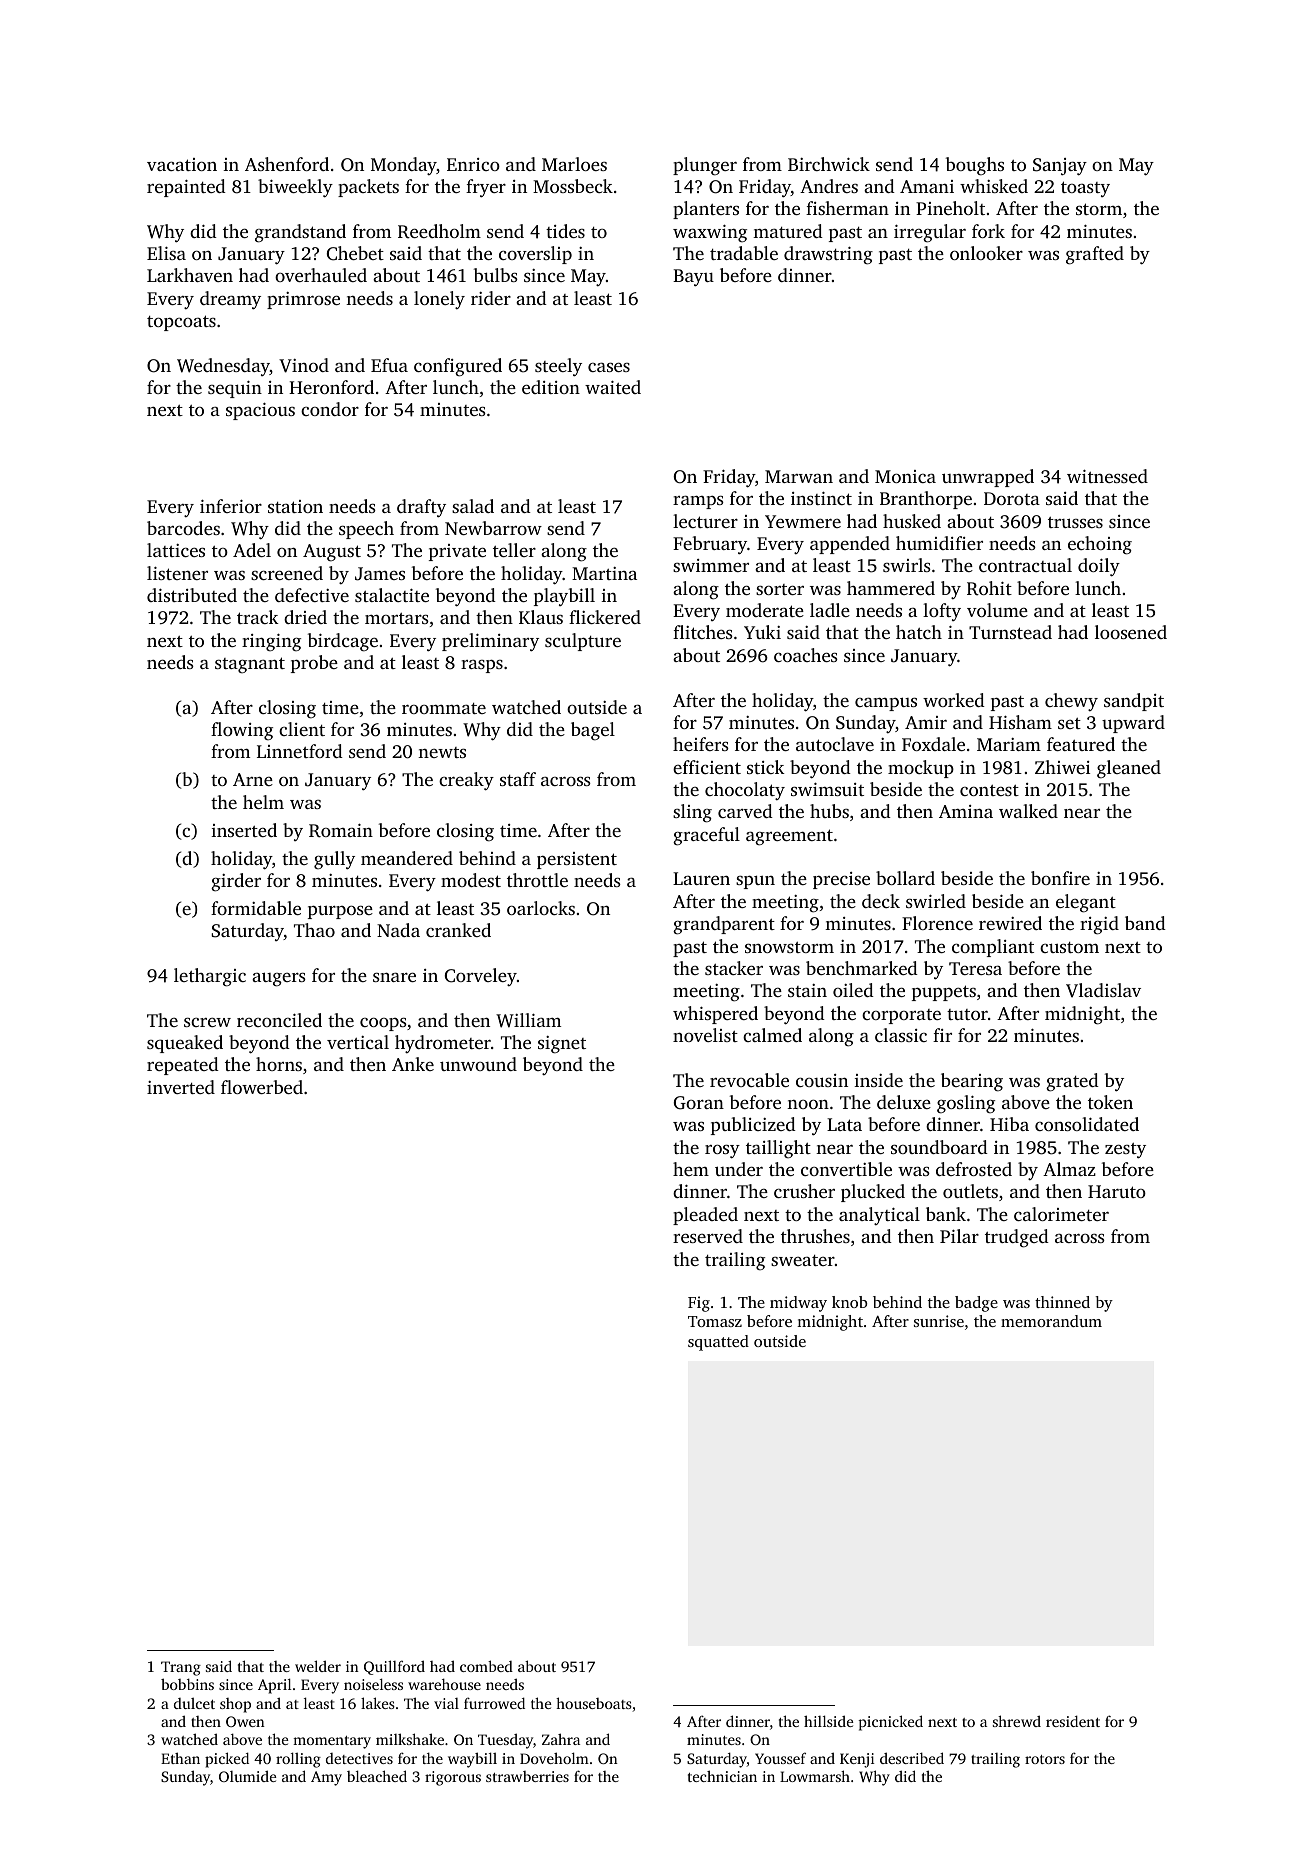 This screenshot has height=1861, width=1316. I want to click on bleached, so click(377, 1776).
